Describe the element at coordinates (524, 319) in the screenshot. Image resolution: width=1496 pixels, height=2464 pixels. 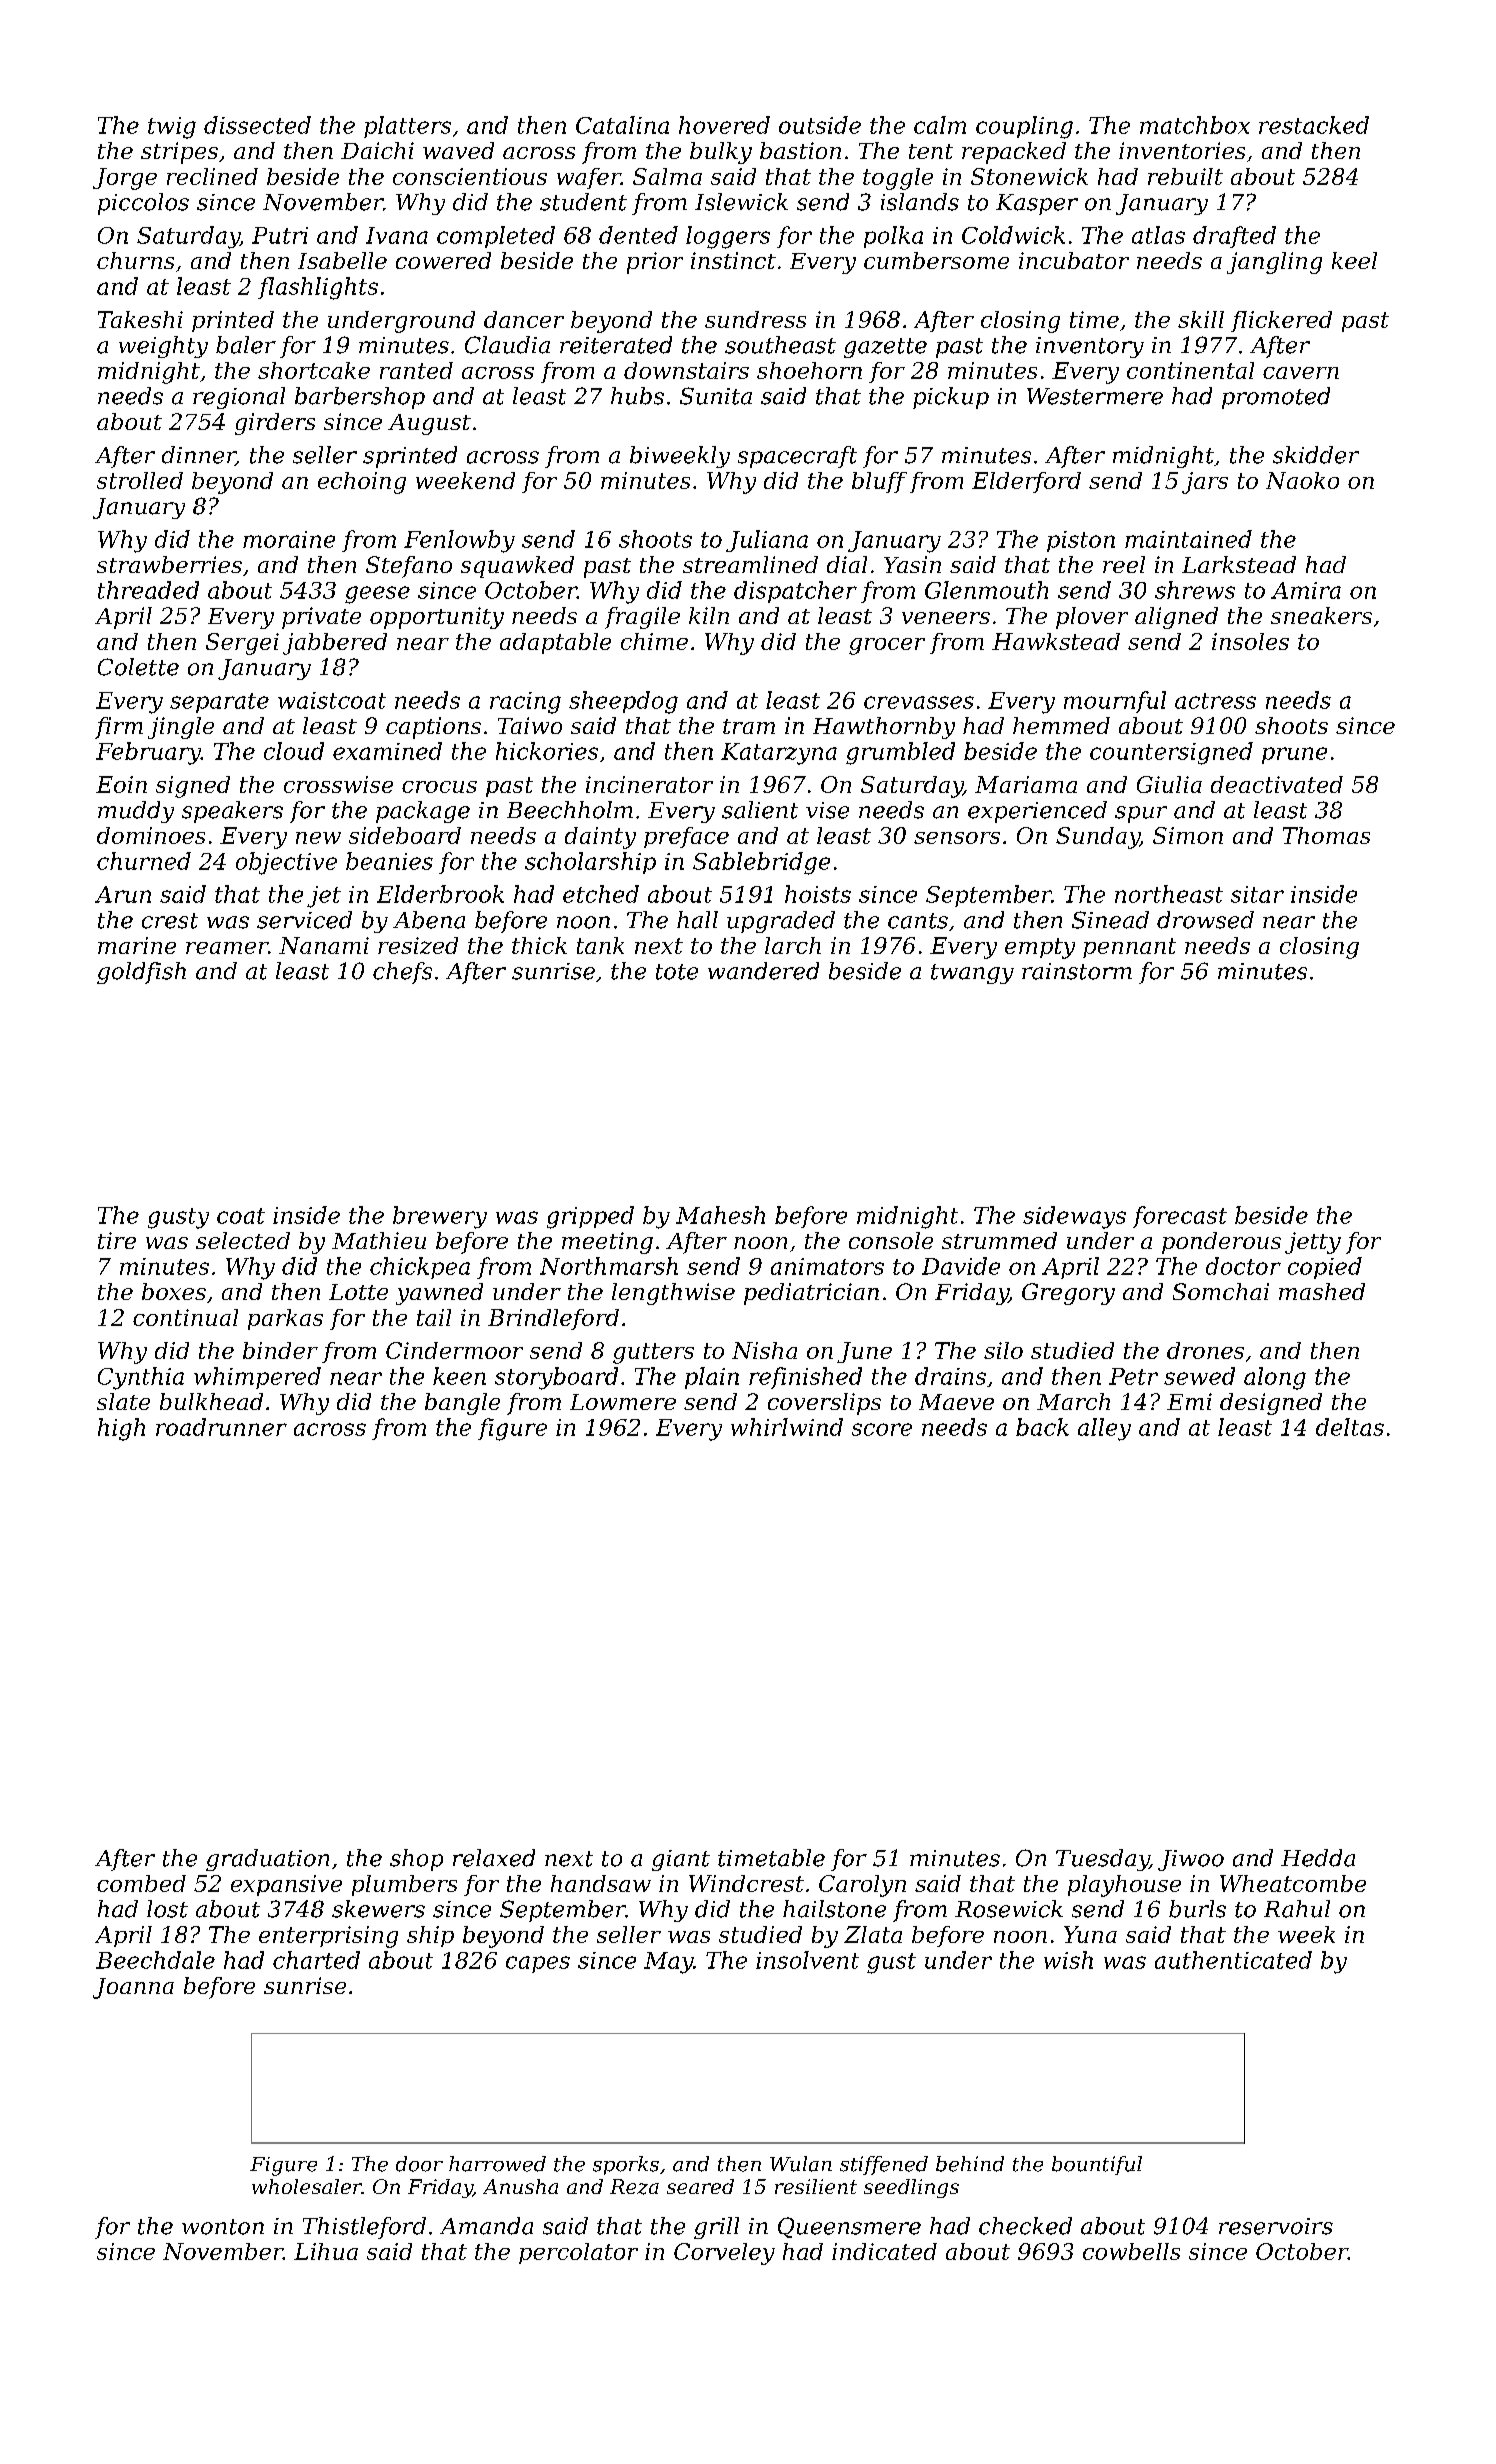
I see `dancer` at that location.
